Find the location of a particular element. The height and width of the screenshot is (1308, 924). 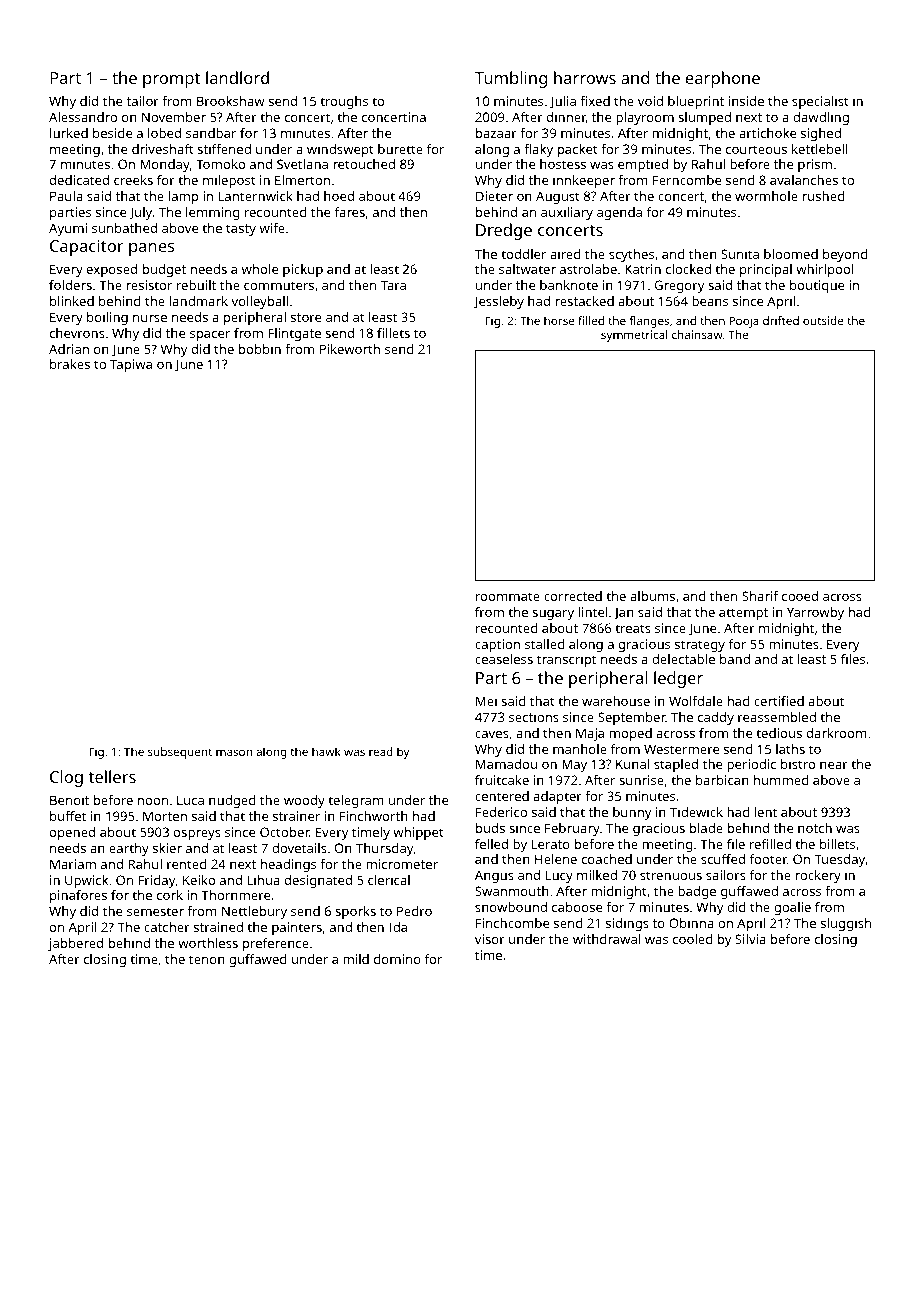

caption is located at coordinates (497, 645).
